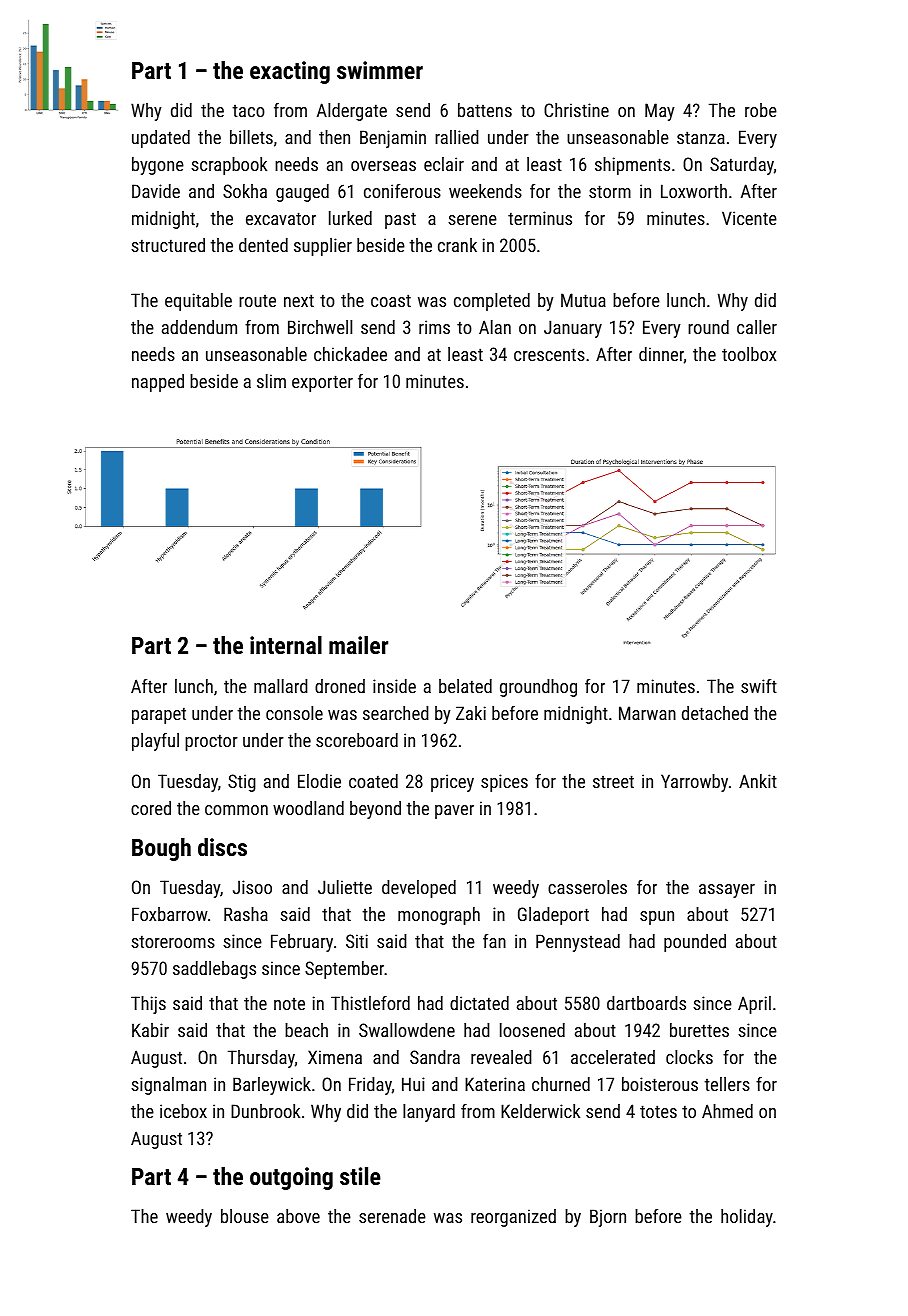 The image size is (908, 1316). What do you see at coordinates (161, 139) in the image?
I see `updated` at bounding box center [161, 139].
